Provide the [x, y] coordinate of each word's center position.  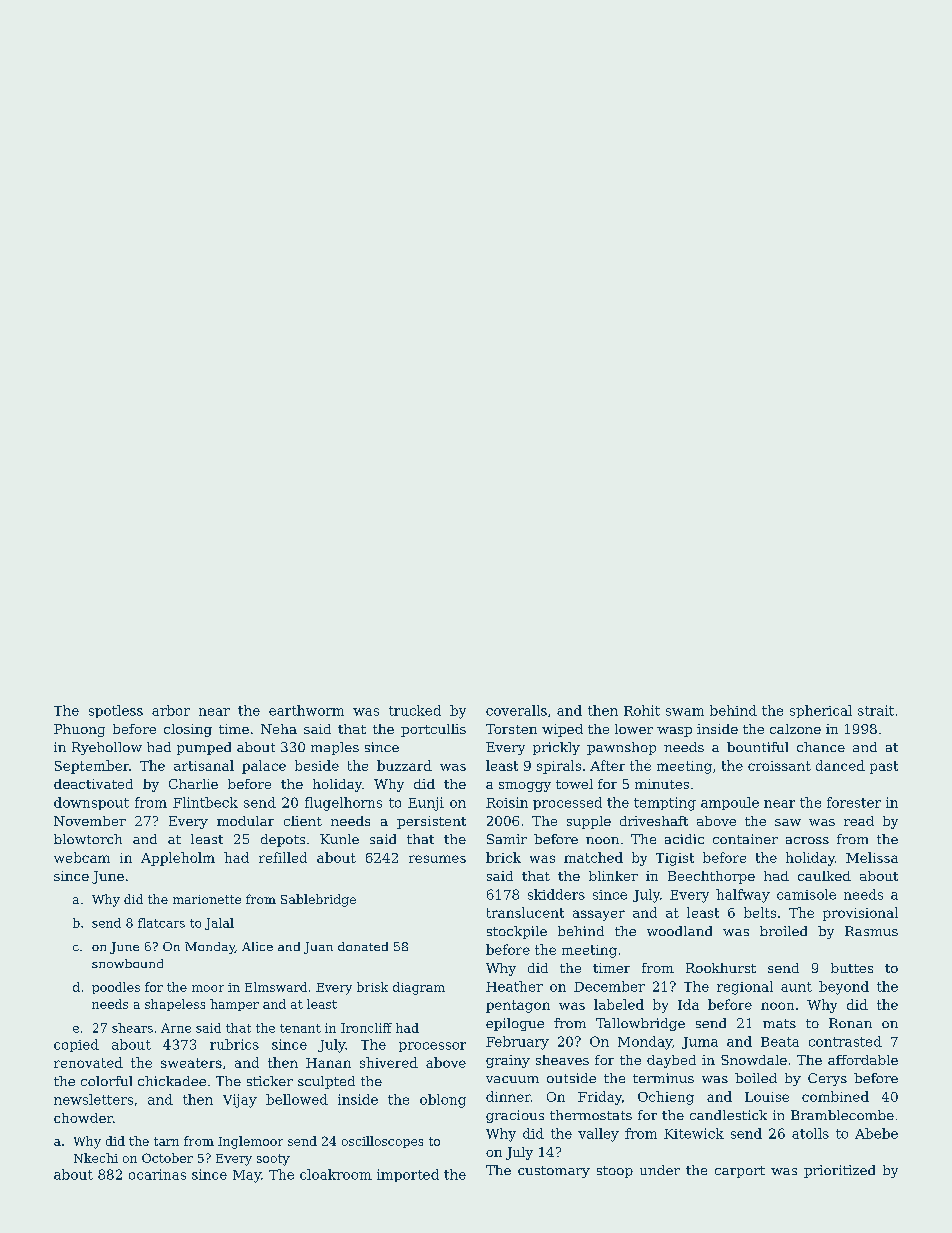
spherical [821, 711]
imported [408, 1175]
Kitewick [694, 1133]
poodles [116, 988]
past [884, 767]
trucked [415, 710]
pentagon [518, 1006]
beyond [844, 988]
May [247, 1176]
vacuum [512, 1079]
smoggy [525, 787]
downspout [91, 803]
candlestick [728, 1115]
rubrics [234, 1044]
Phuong [79, 730]
